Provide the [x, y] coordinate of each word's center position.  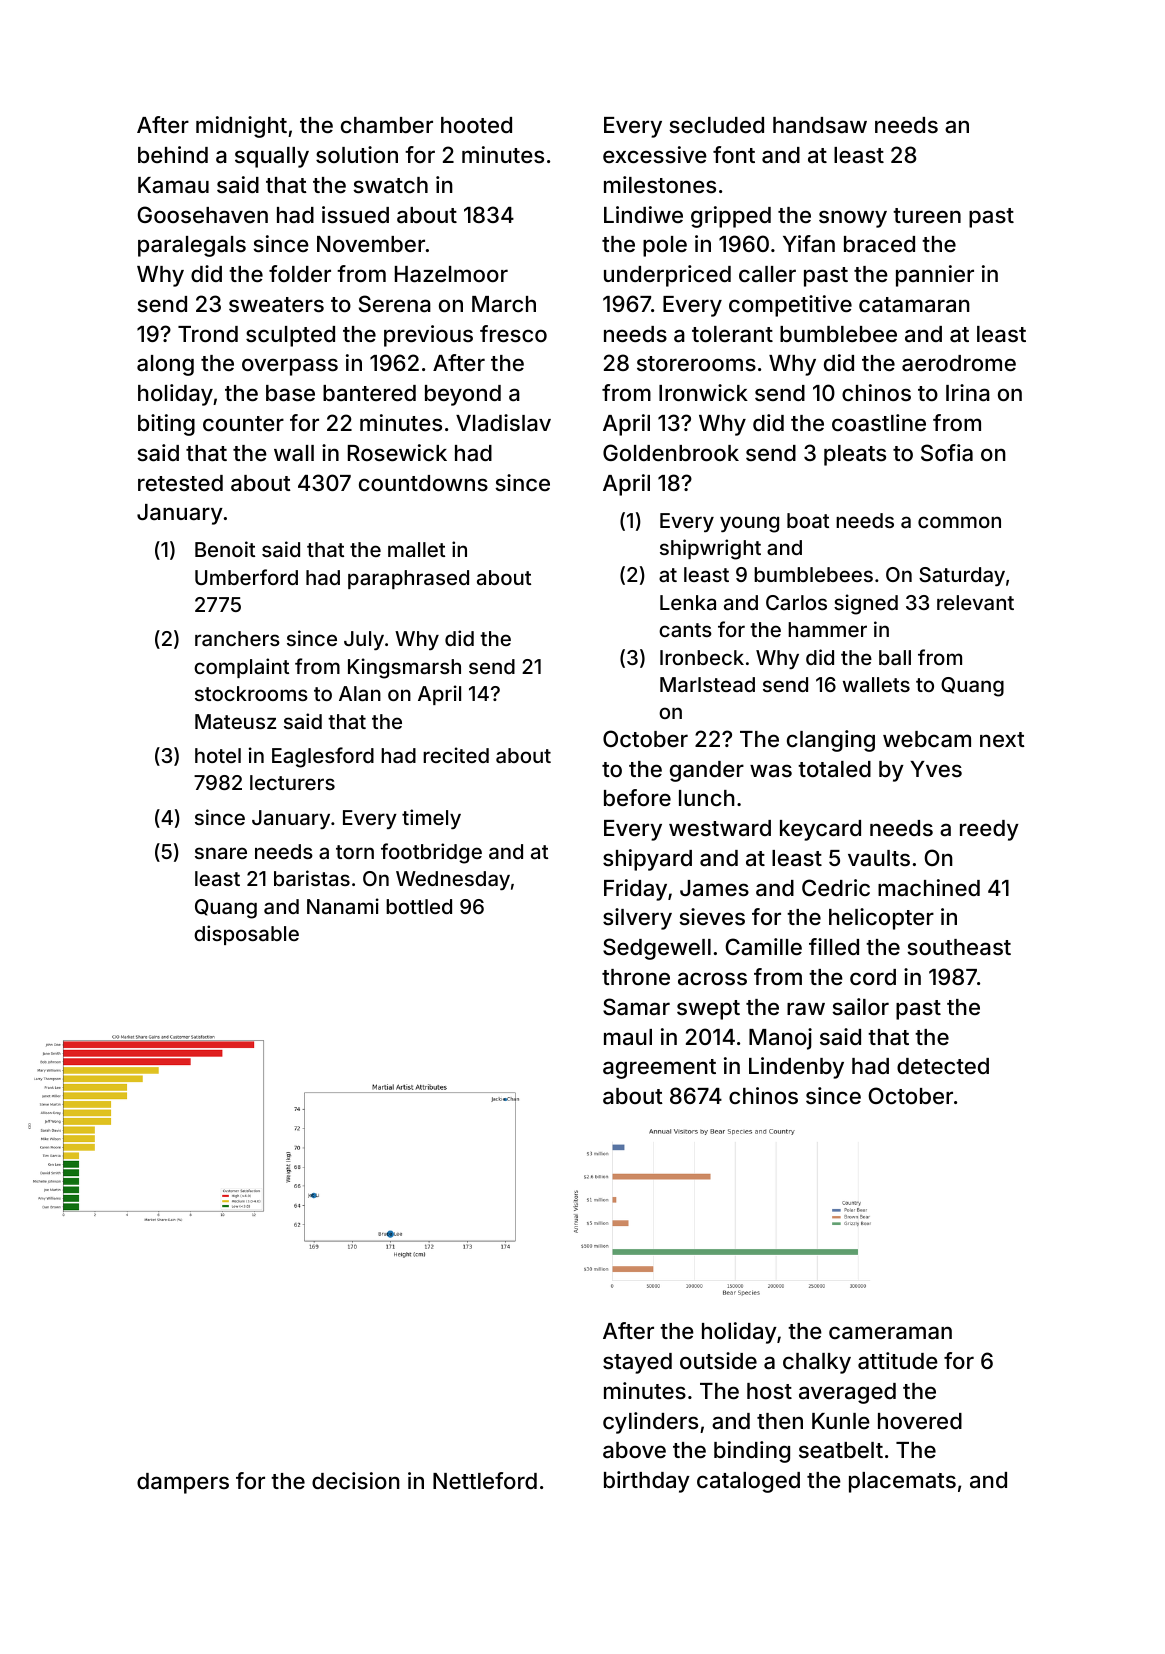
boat [808, 520]
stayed [637, 1363]
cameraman [890, 1333]
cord [873, 977]
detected [943, 1066]
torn [355, 852]
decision [356, 1480]
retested [180, 483]
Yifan [809, 244]
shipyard [647, 860]
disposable [246, 935]
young [749, 524]
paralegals [192, 246]
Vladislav [503, 423]
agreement [659, 1069]
